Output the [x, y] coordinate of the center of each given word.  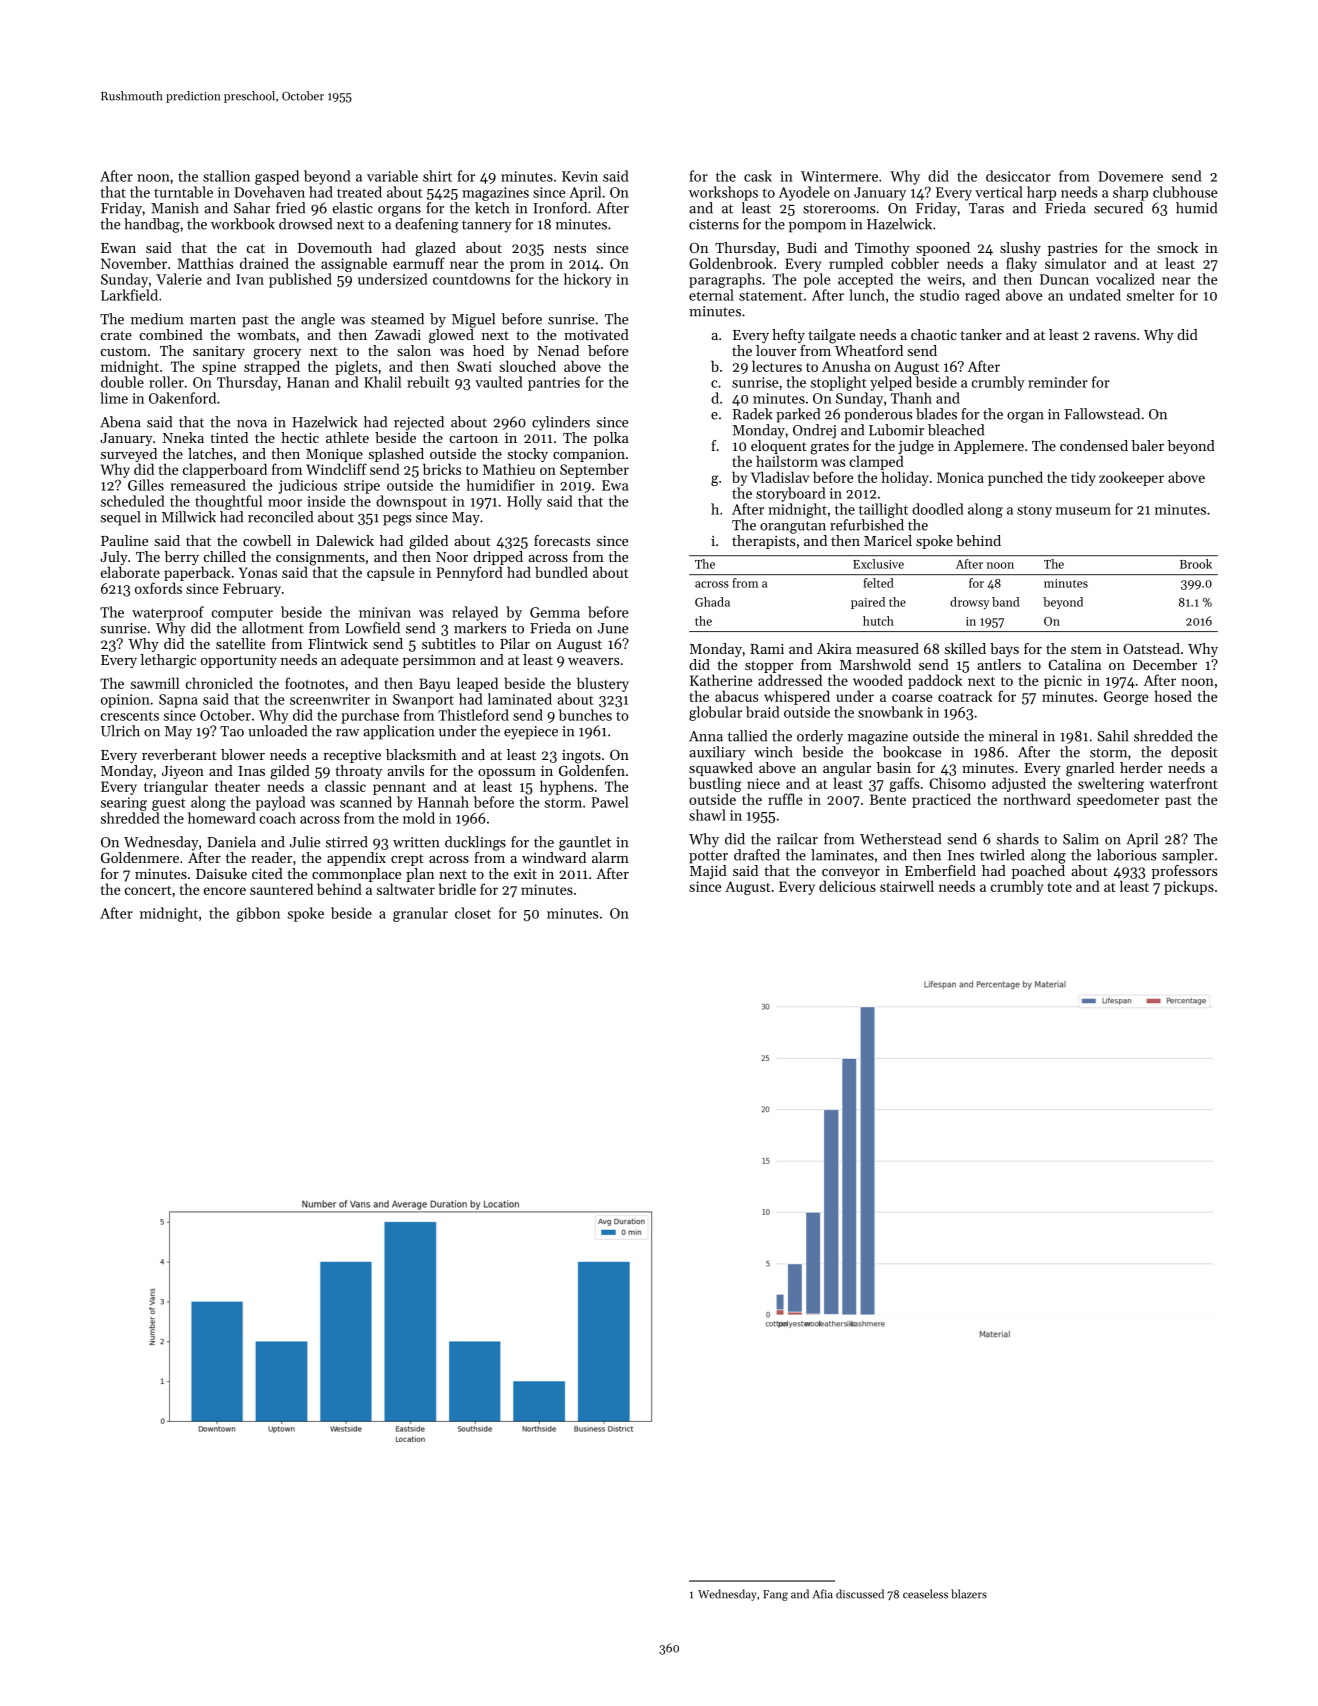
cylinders [561, 423]
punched [1015, 478]
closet [473, 913]
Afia [823, 1594]
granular [420, 914]
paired [868, 603]
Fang [775, 1595]
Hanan [308, 382]
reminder [1058, 382]
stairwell [907, 886]
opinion [125, 701]
